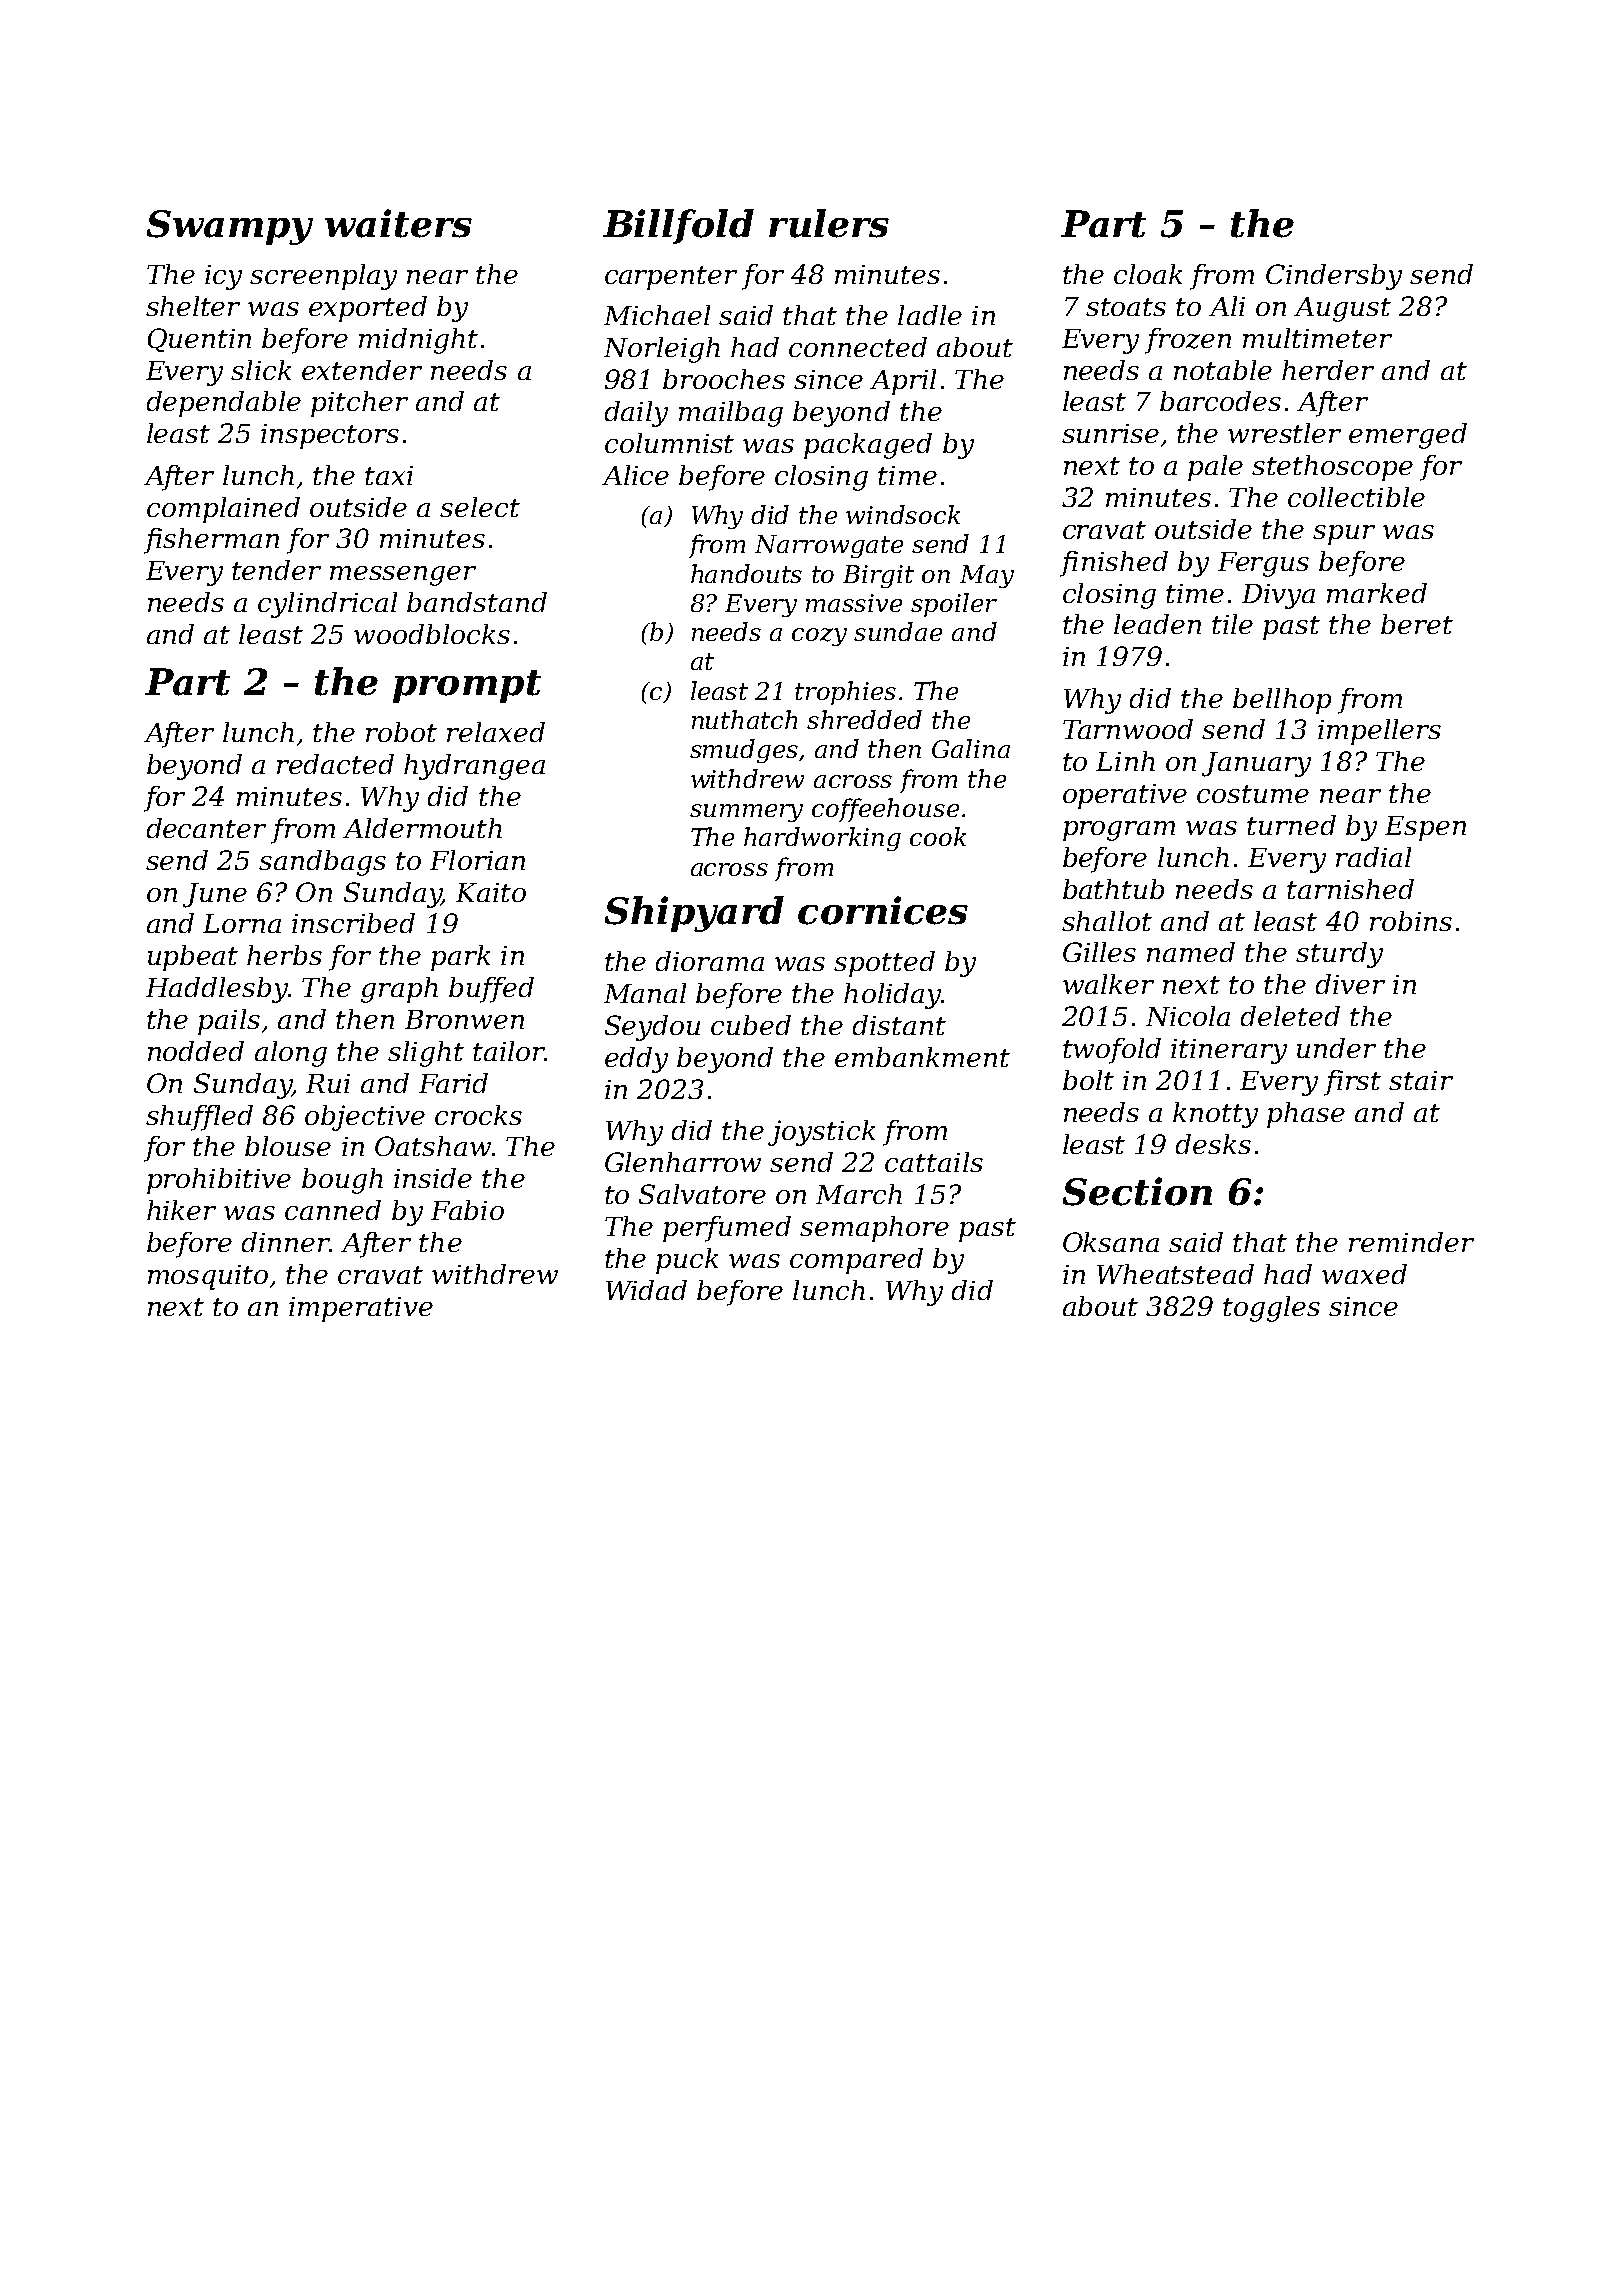  I want to click on deleted, so click(1290, 1016).
